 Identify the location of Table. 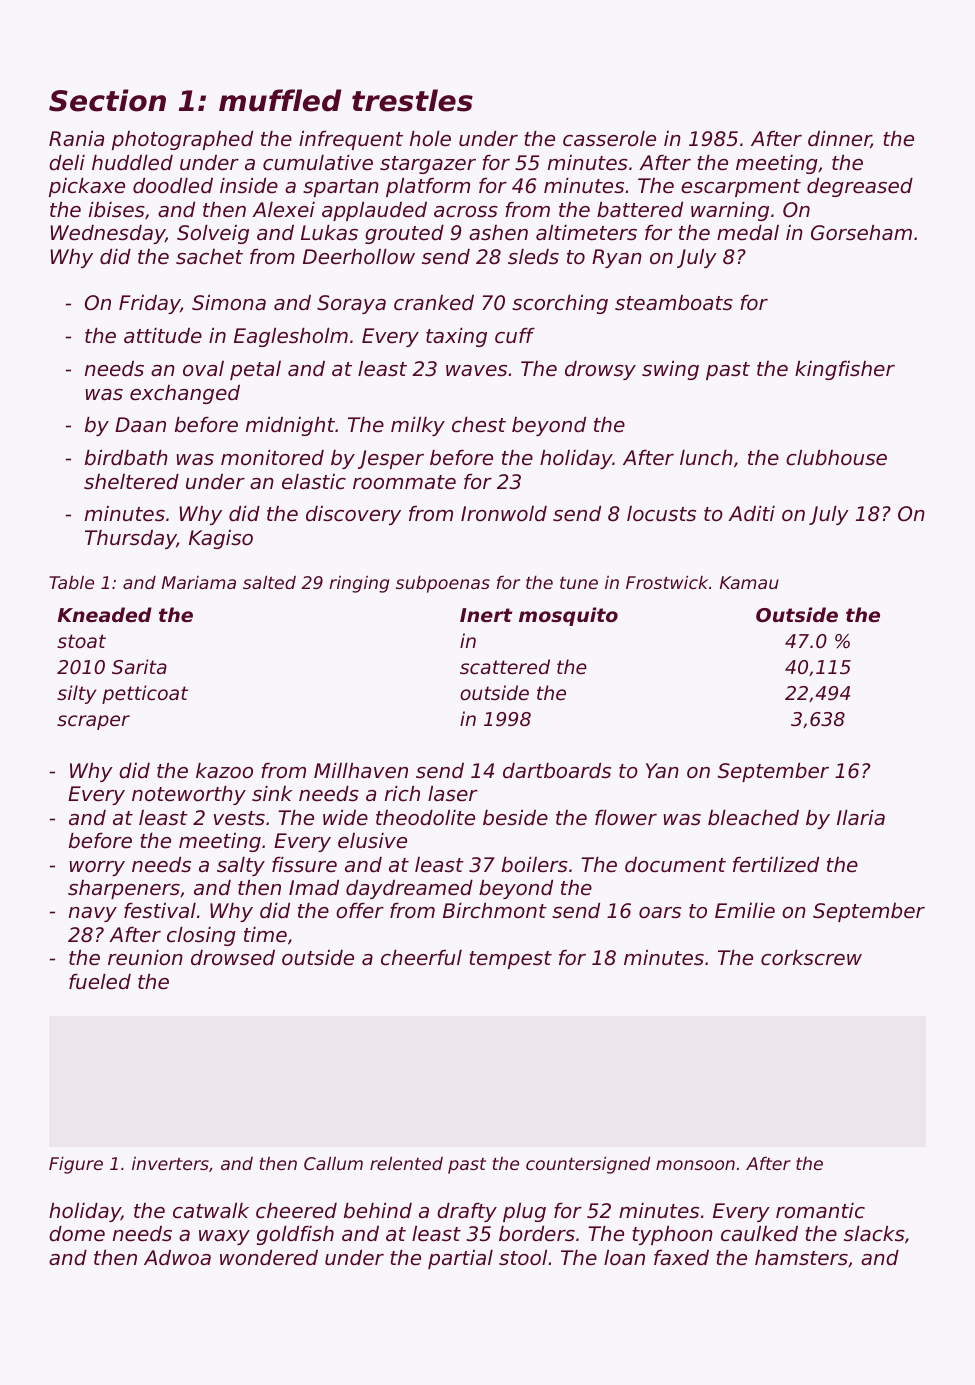
(71, 582).
